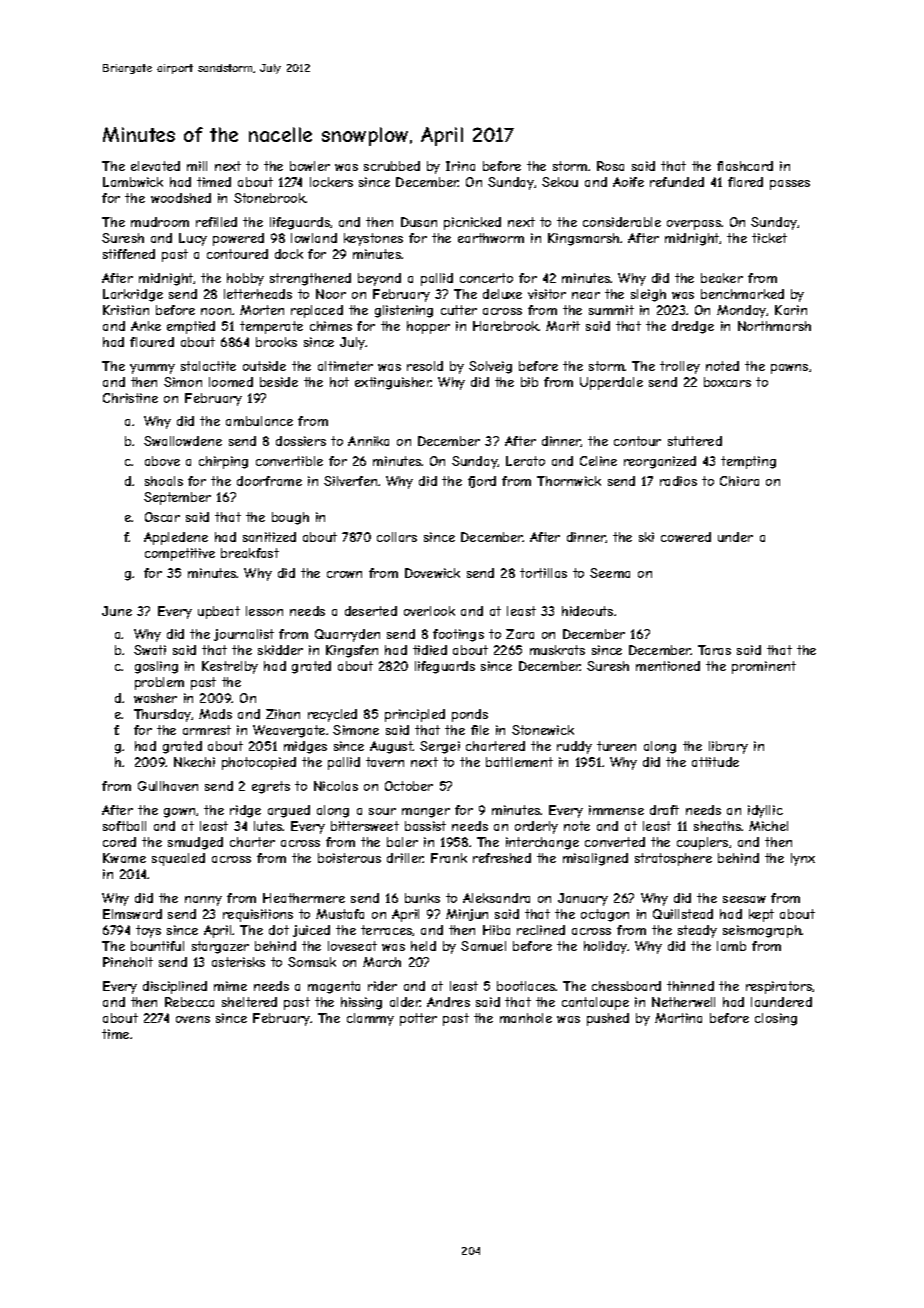 The width and height of the image is (924, 1308). Describe the element at coordinates (370, 1019) in the image. I see `clammy` at that location.
